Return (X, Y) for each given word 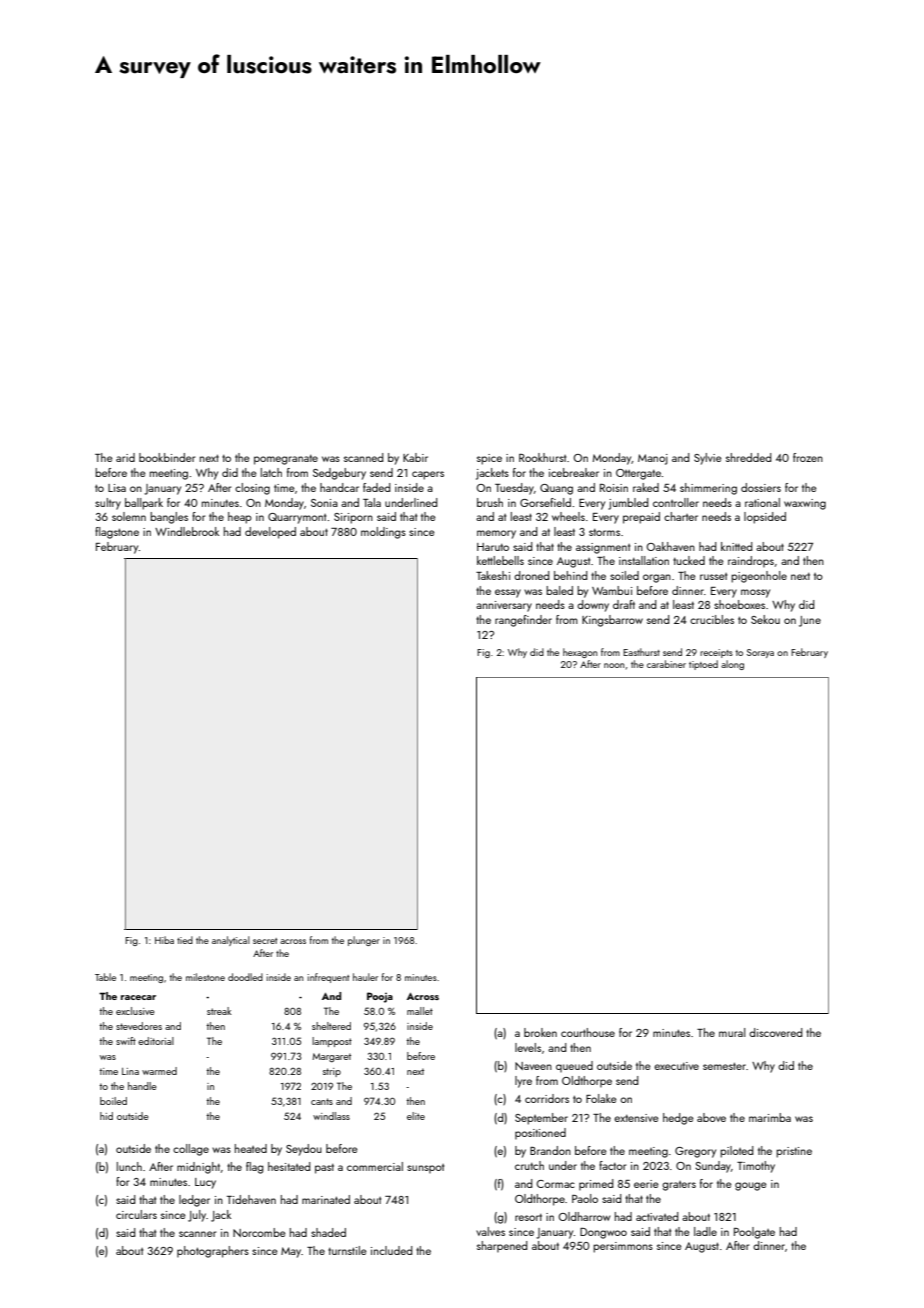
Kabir (415, 457)
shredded (749, 457)
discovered (776, 1032)
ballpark (144, 504)
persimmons (623, 1247)
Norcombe (259, 1232)
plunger (364, 941)
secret (265, 941)
